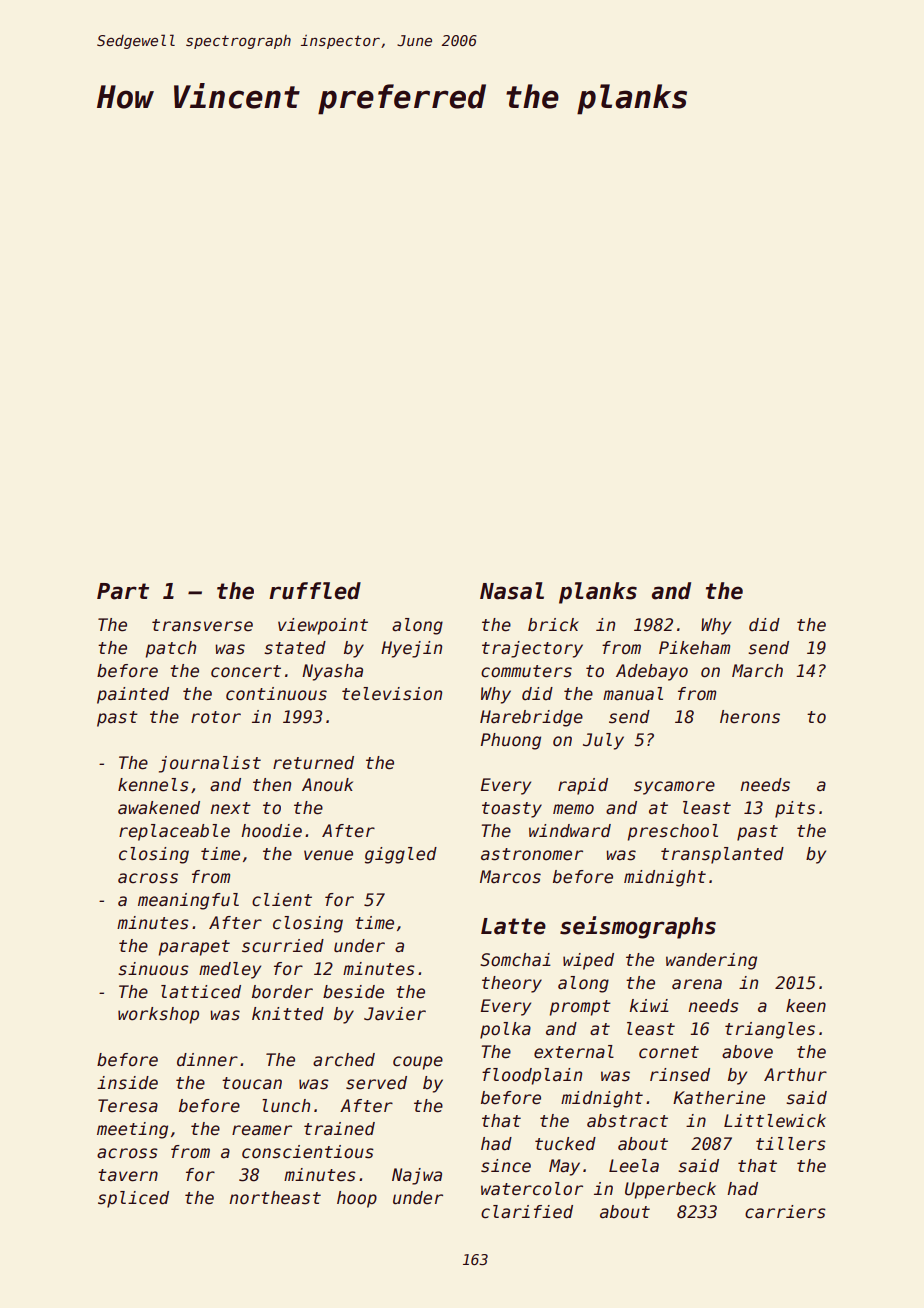 The height and width of the screenshot is (1308, 924). I want to click on Nasal, so click(512, 591).
